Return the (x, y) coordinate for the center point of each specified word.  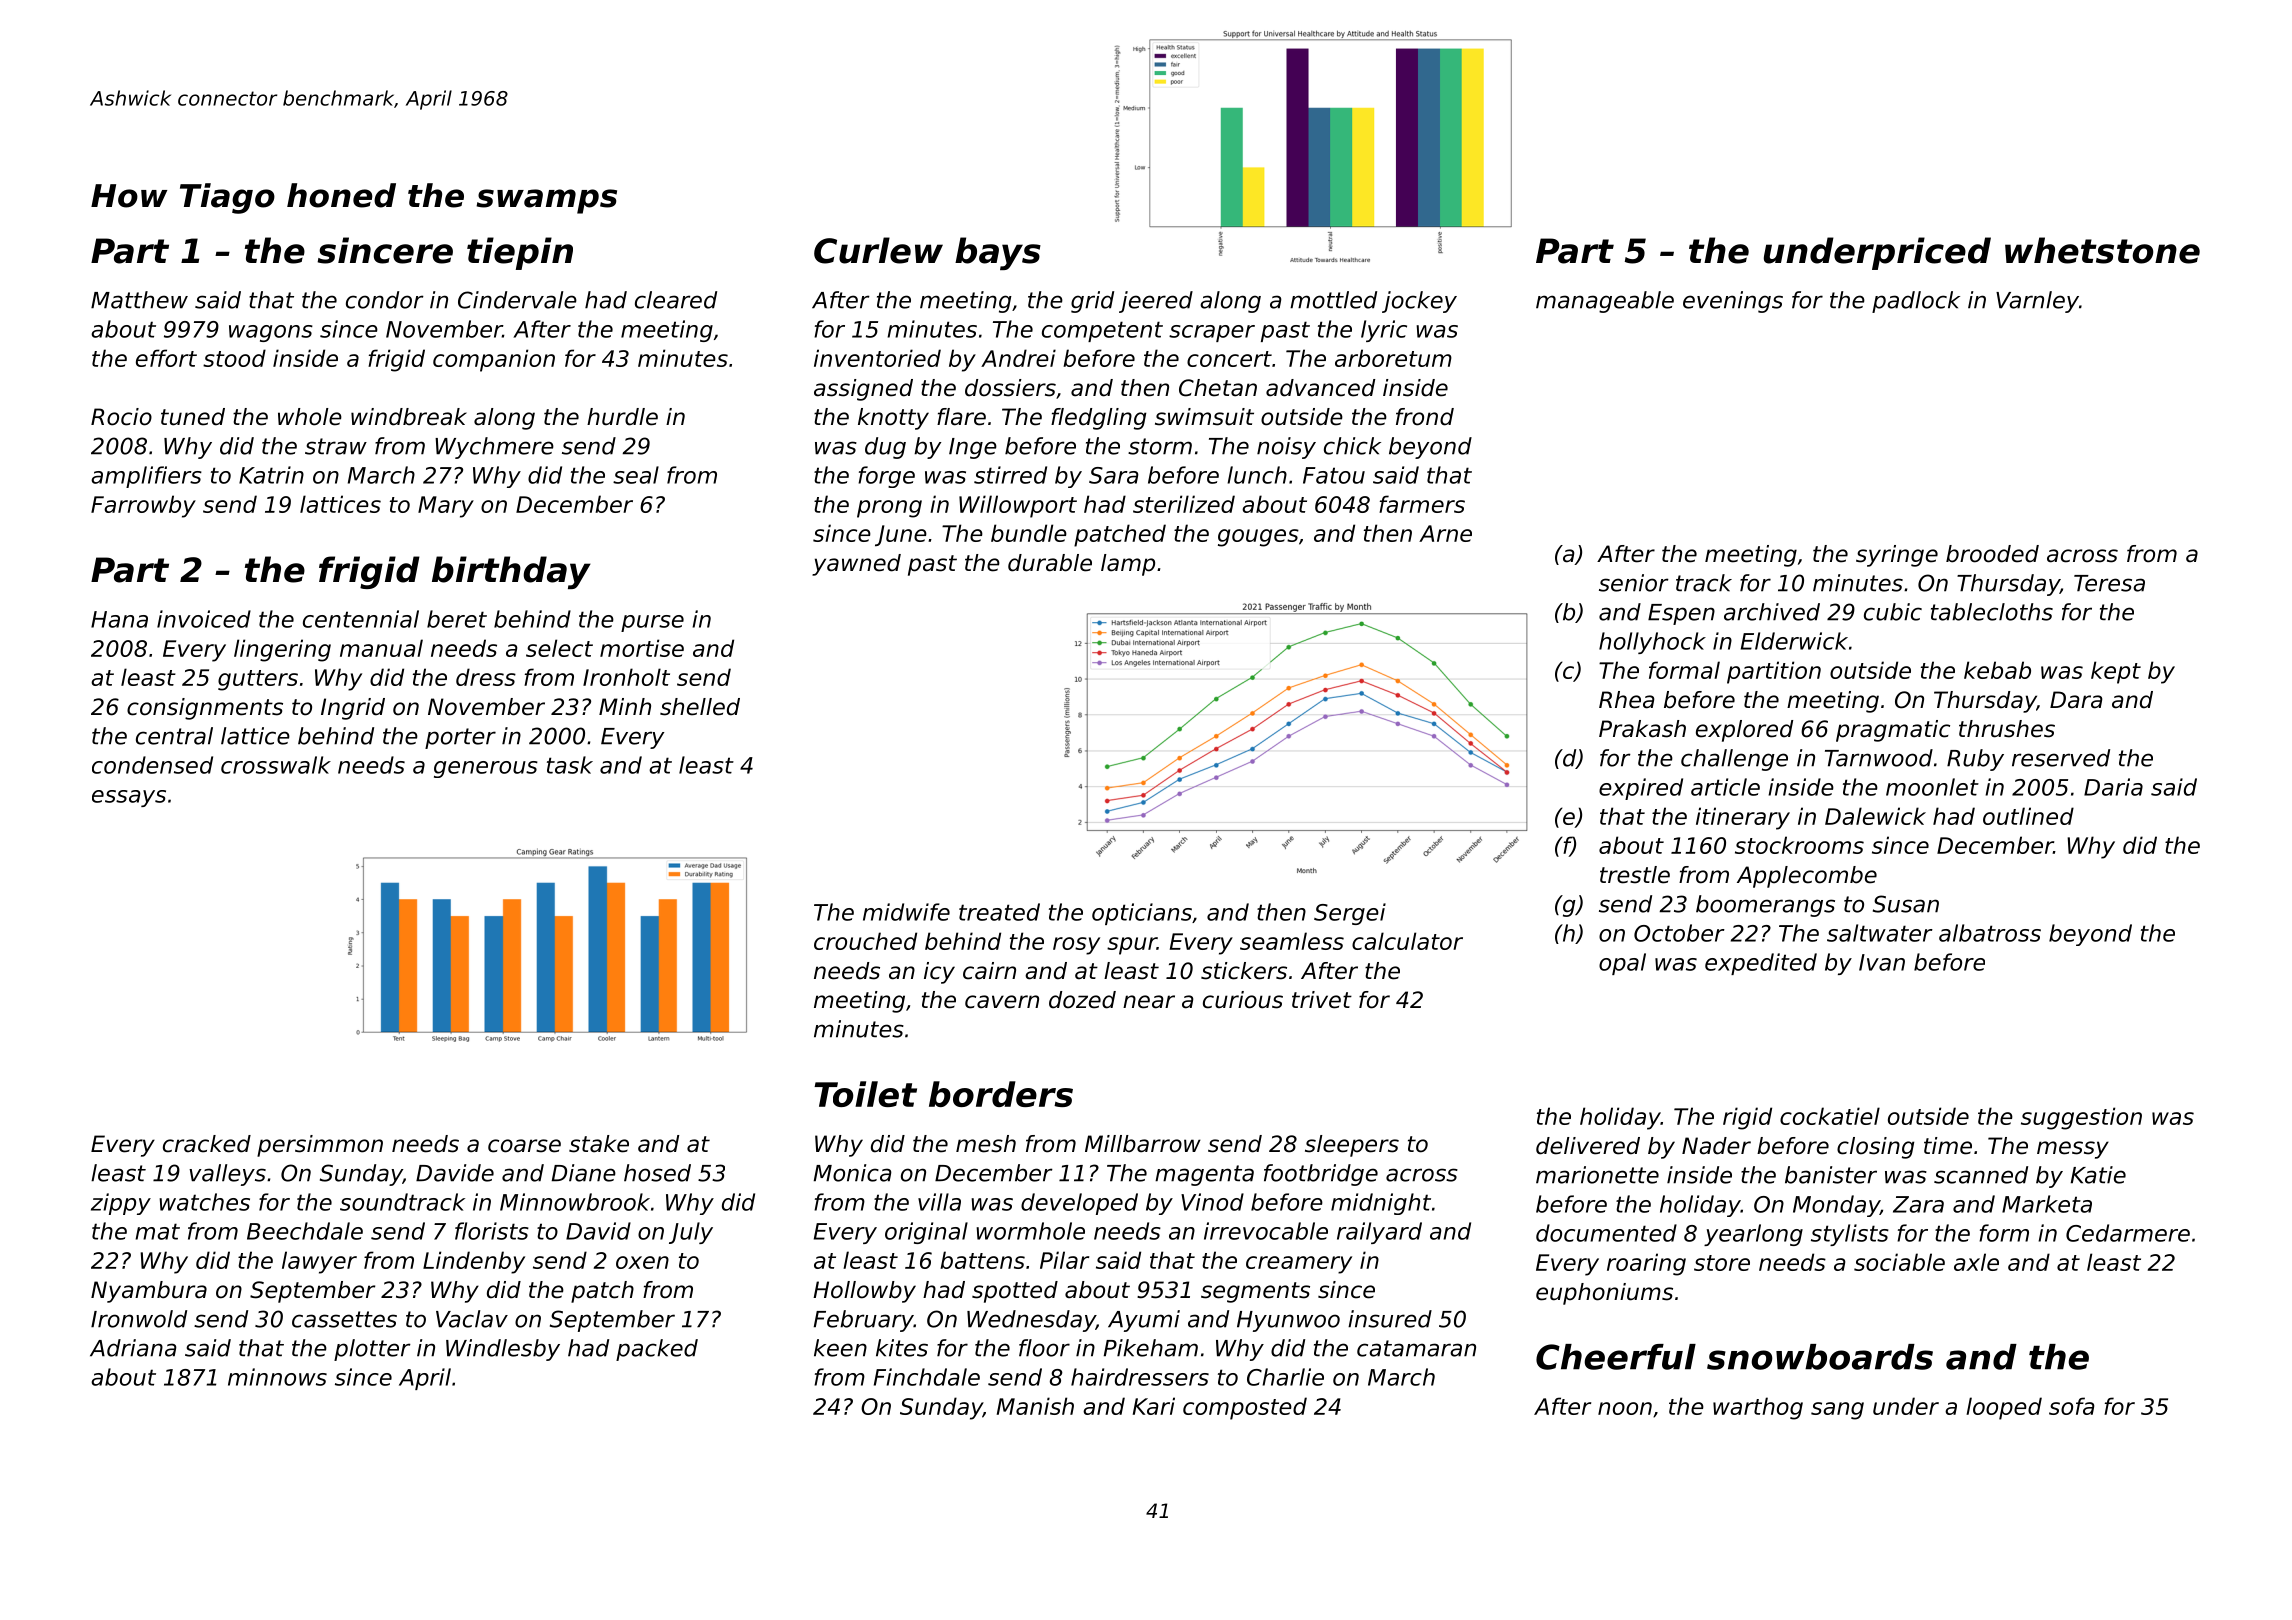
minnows (277, 1377)
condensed (152, 765)
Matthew (139, 300)
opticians (1142, 914)
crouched (865, 941)
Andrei (1018, 358)
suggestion (2081, 1118)
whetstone (2102, 250)
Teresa (2109, 583)
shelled (700, 707)
